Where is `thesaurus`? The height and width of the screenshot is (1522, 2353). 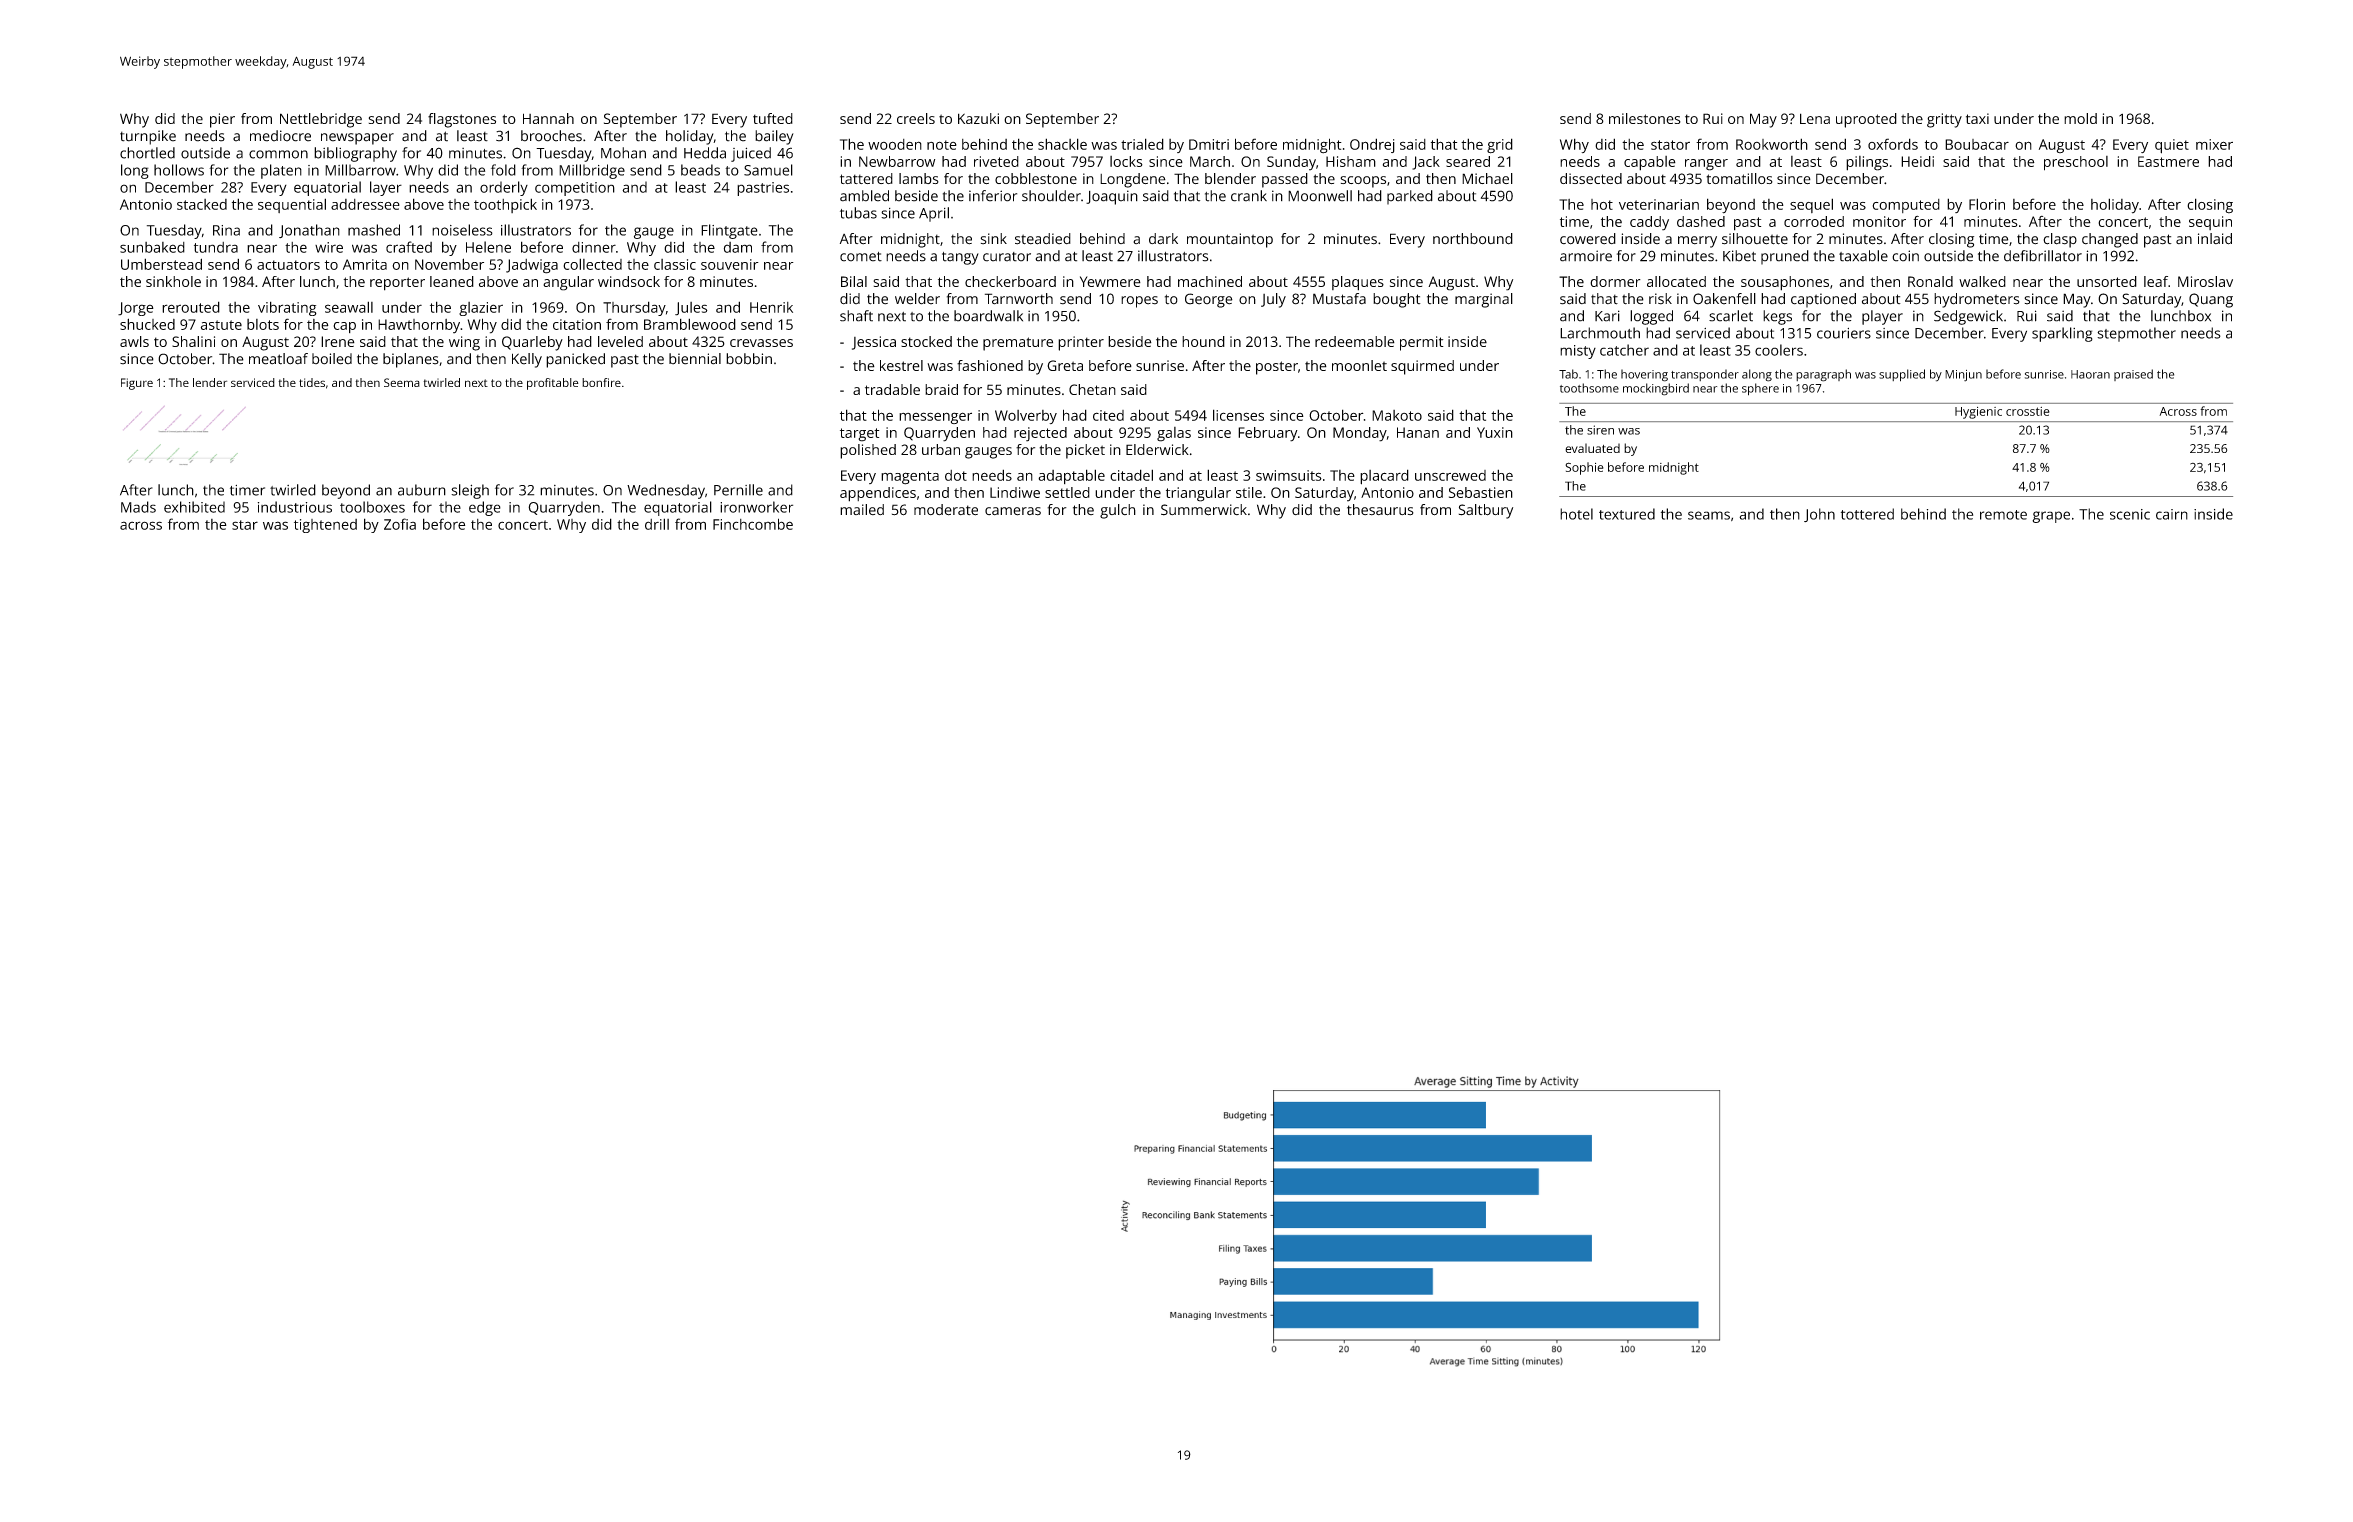 thesaurus is located at coordinates (1380, 510).
